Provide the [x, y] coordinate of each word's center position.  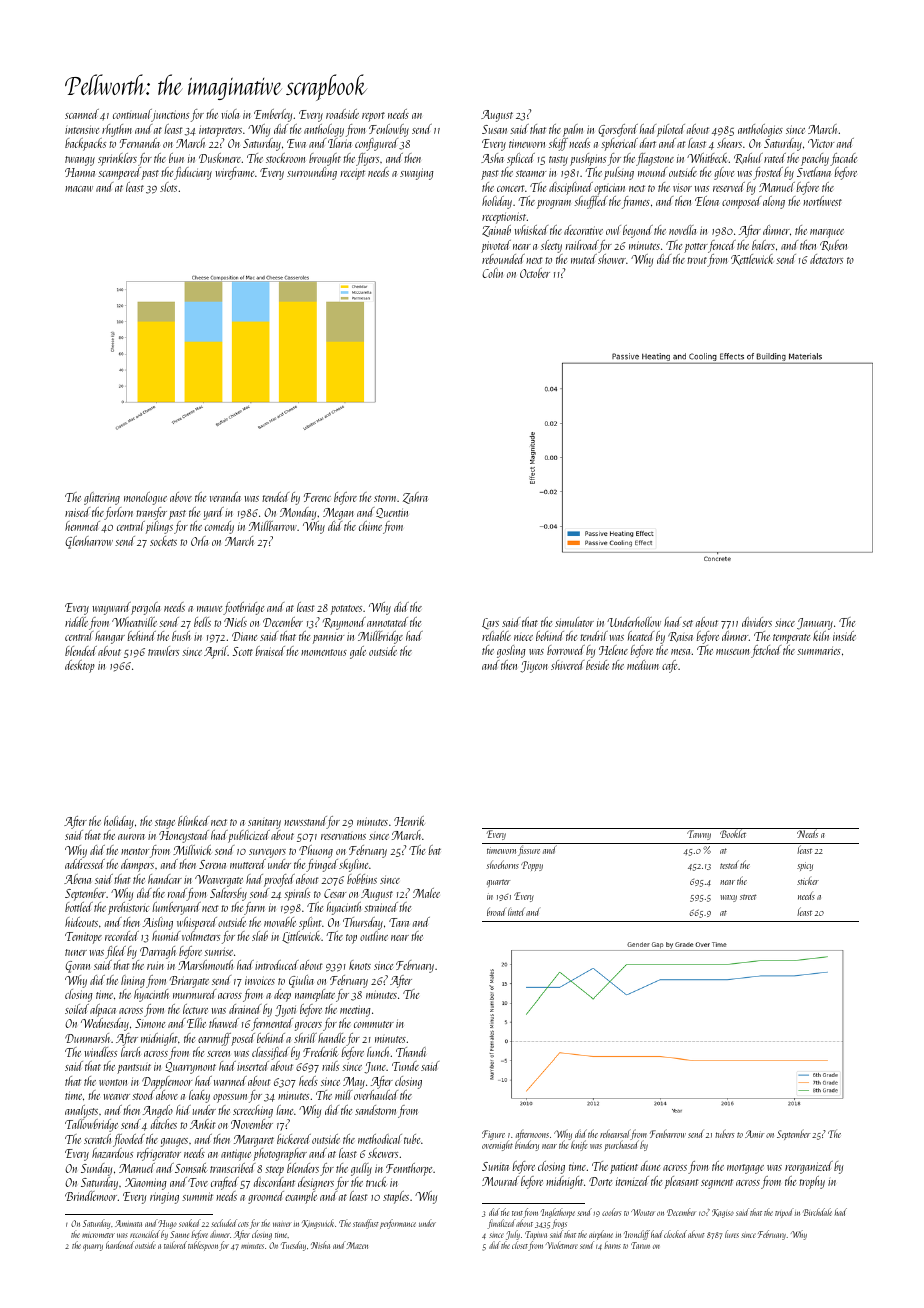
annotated [387, 622]
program [554, 204]
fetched [766, 651]
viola [230, 114]
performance [398, 1224]
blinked [193, 821]
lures [732, 1234]
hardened [120, 1245]
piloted [671, 130]
